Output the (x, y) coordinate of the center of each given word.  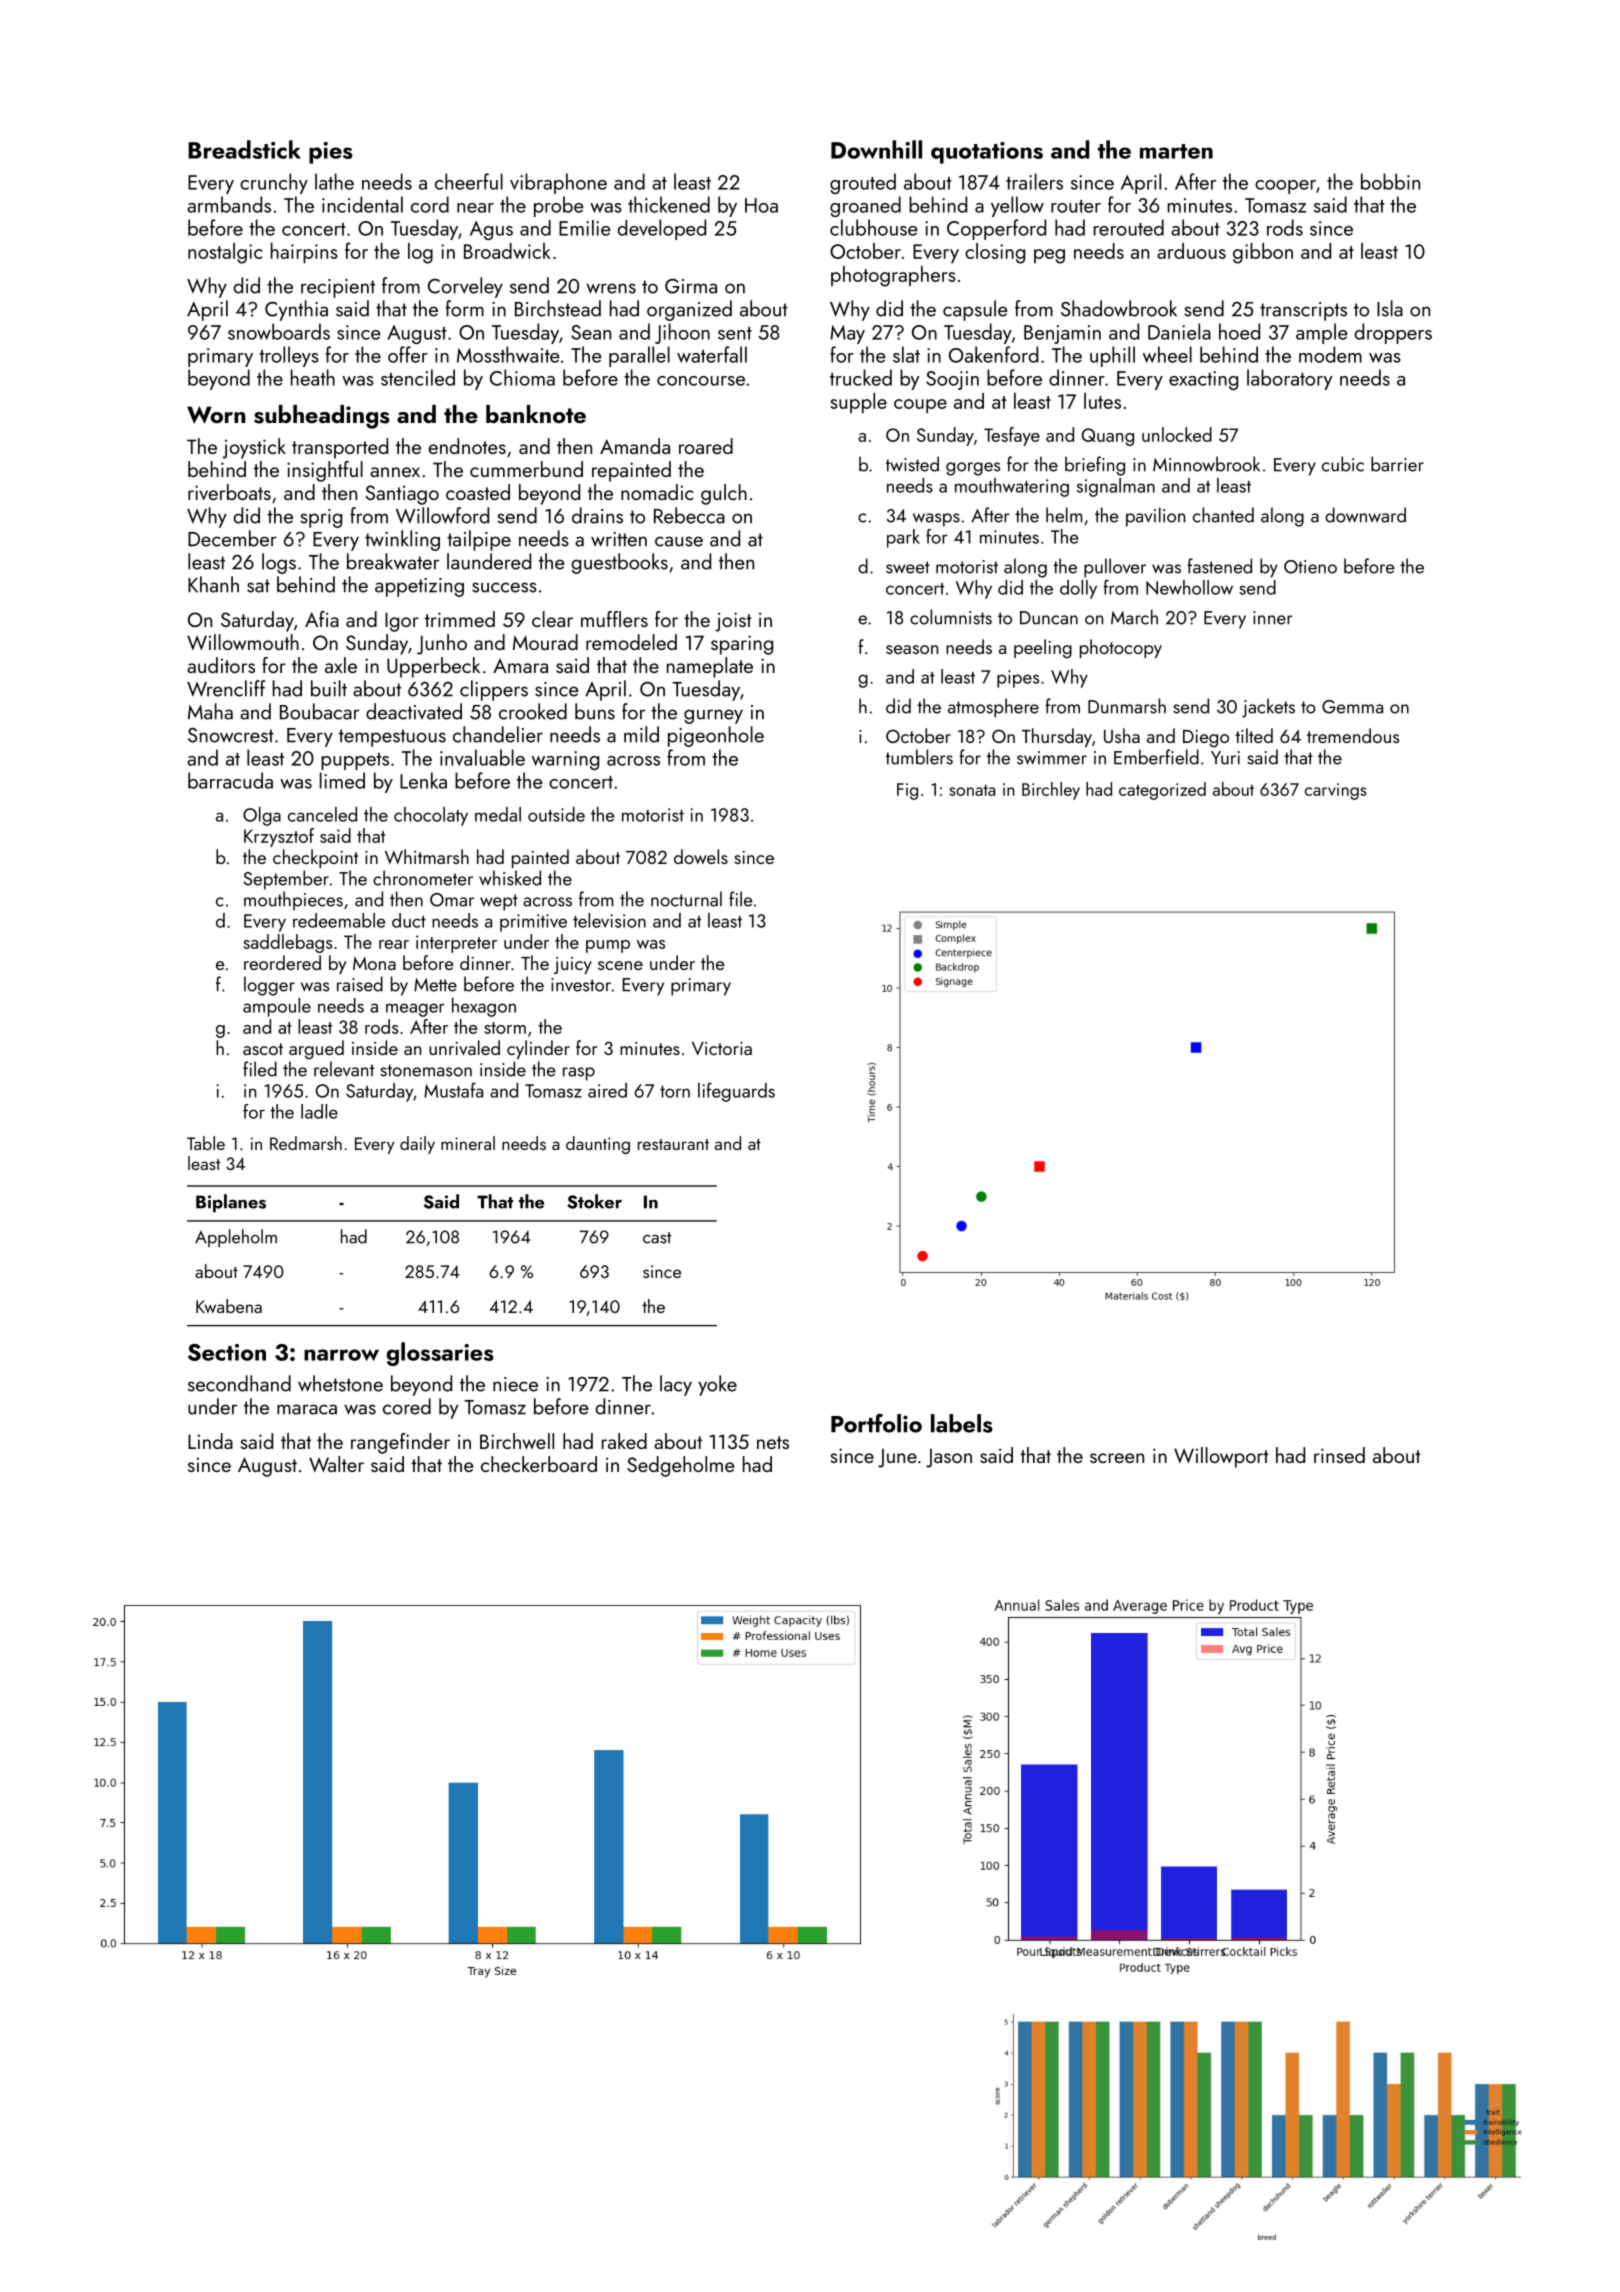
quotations (987, 153)
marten (1176, 151)
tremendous (1353, 735)
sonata (972, 790)
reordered (282, 962)
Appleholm (236, 1238)
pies (331, 153)
